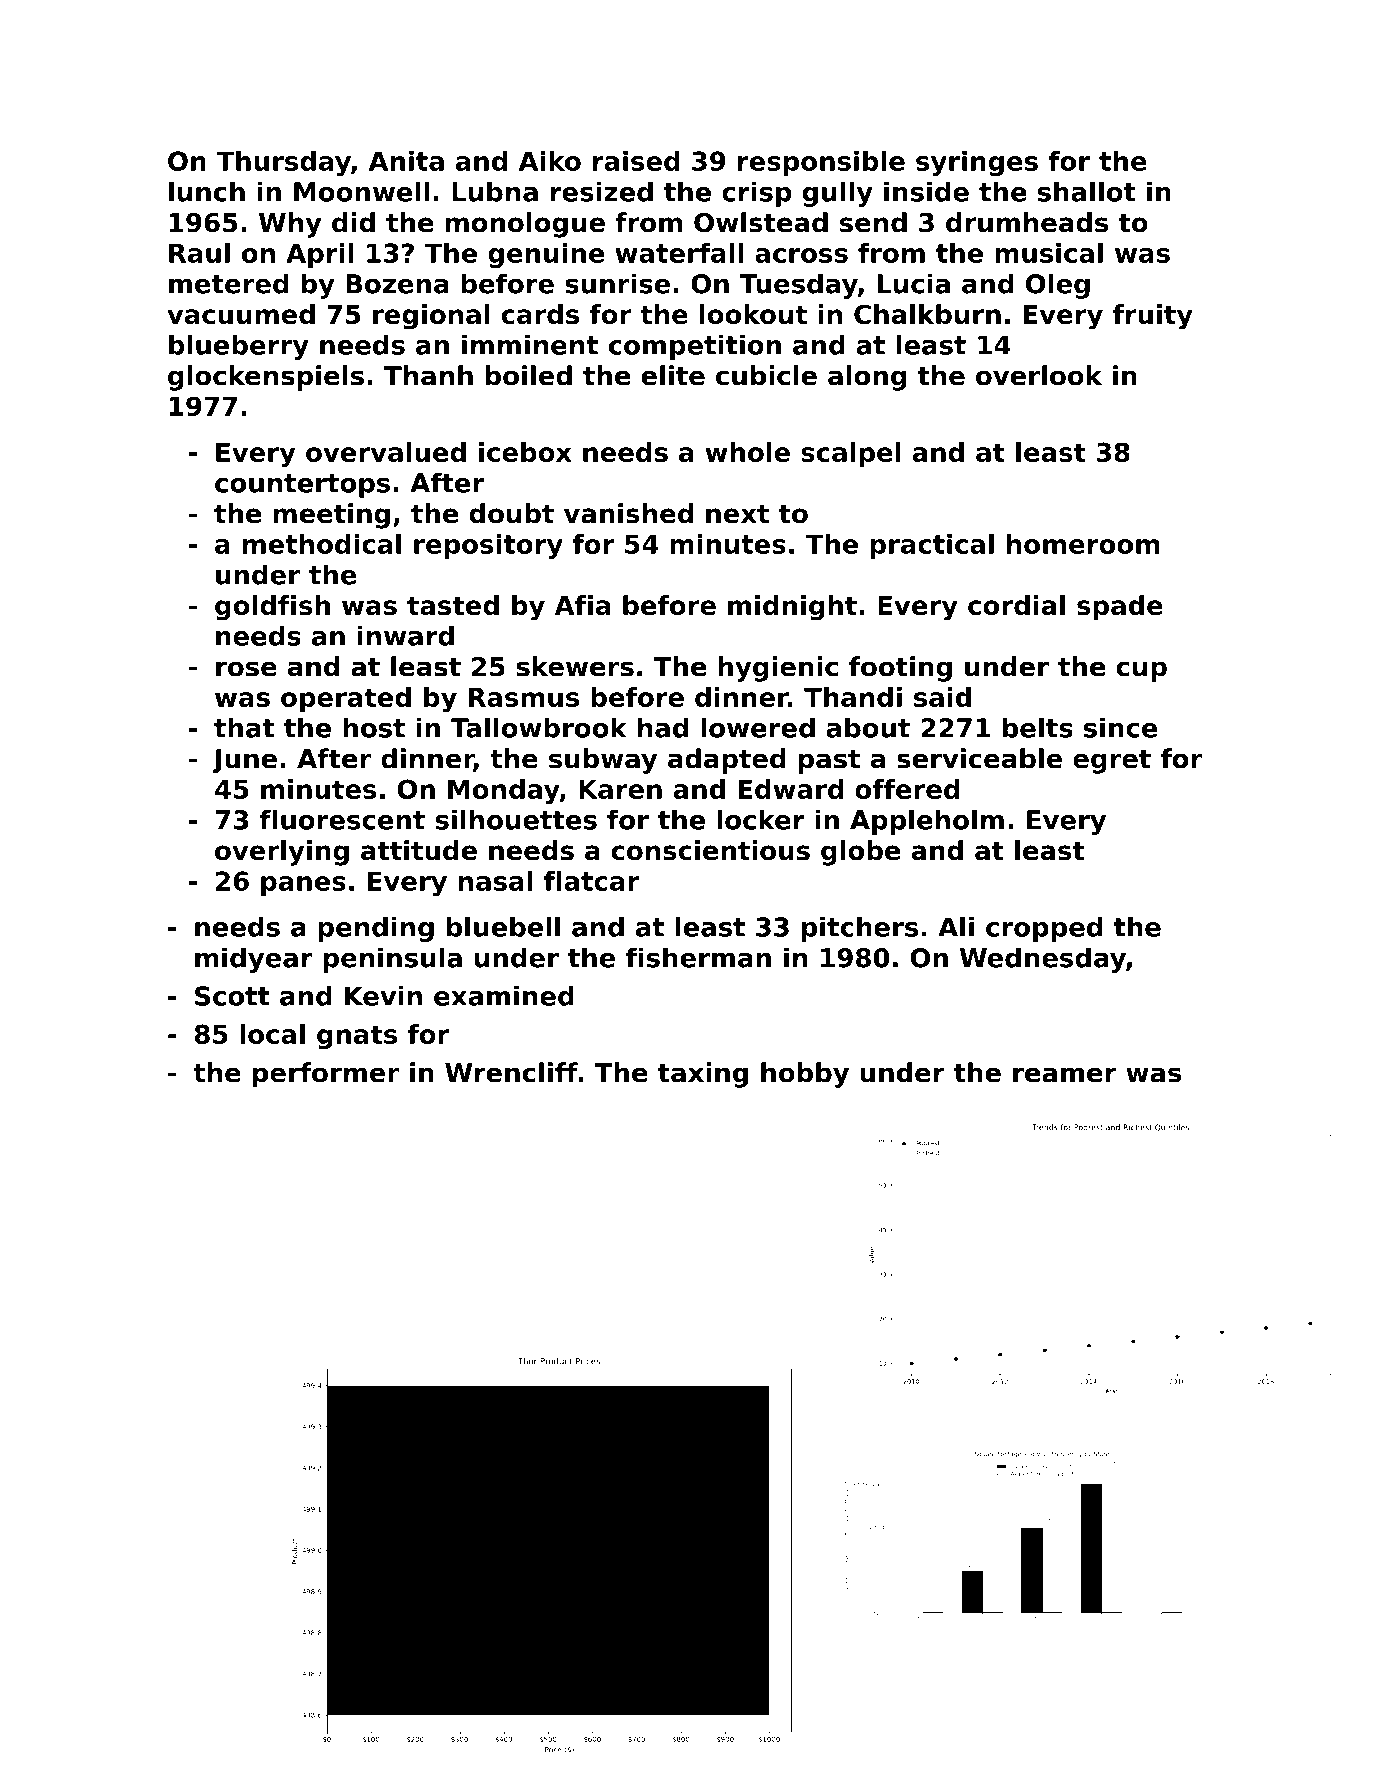  What do you see at coordinates (303, 886) in the image?
I see `panes` at bounding box center [303, 886].
